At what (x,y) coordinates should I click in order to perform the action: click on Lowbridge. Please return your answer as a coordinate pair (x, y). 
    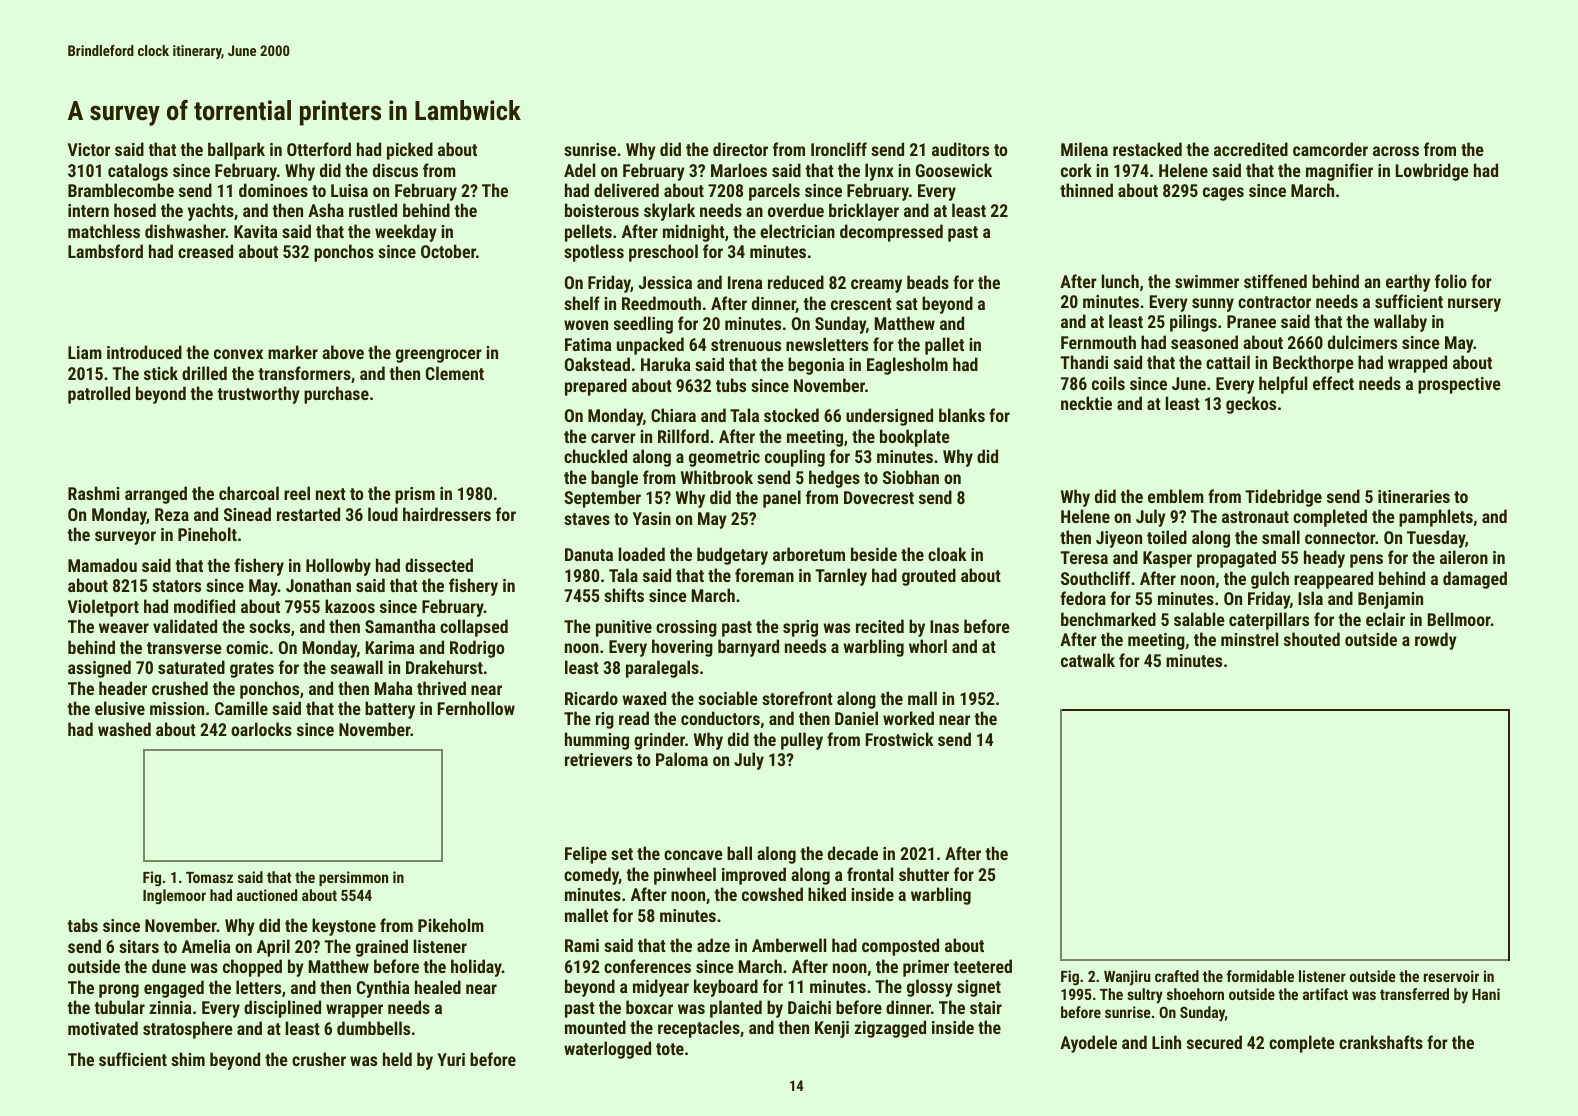
    Looking at the image, I should click on (1432, 172).
